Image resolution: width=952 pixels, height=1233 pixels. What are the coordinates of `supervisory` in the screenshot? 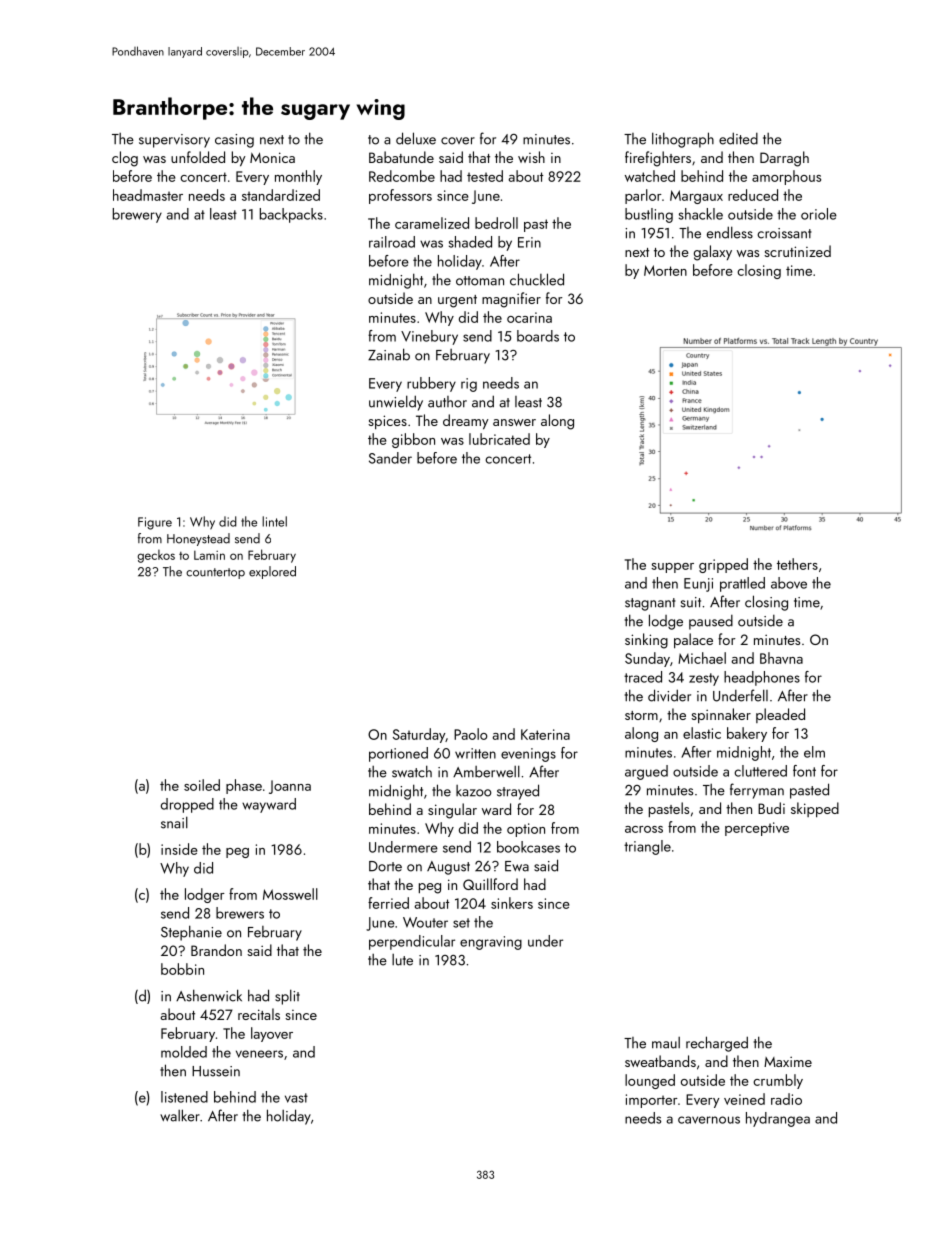 It's located at (174, 141).
